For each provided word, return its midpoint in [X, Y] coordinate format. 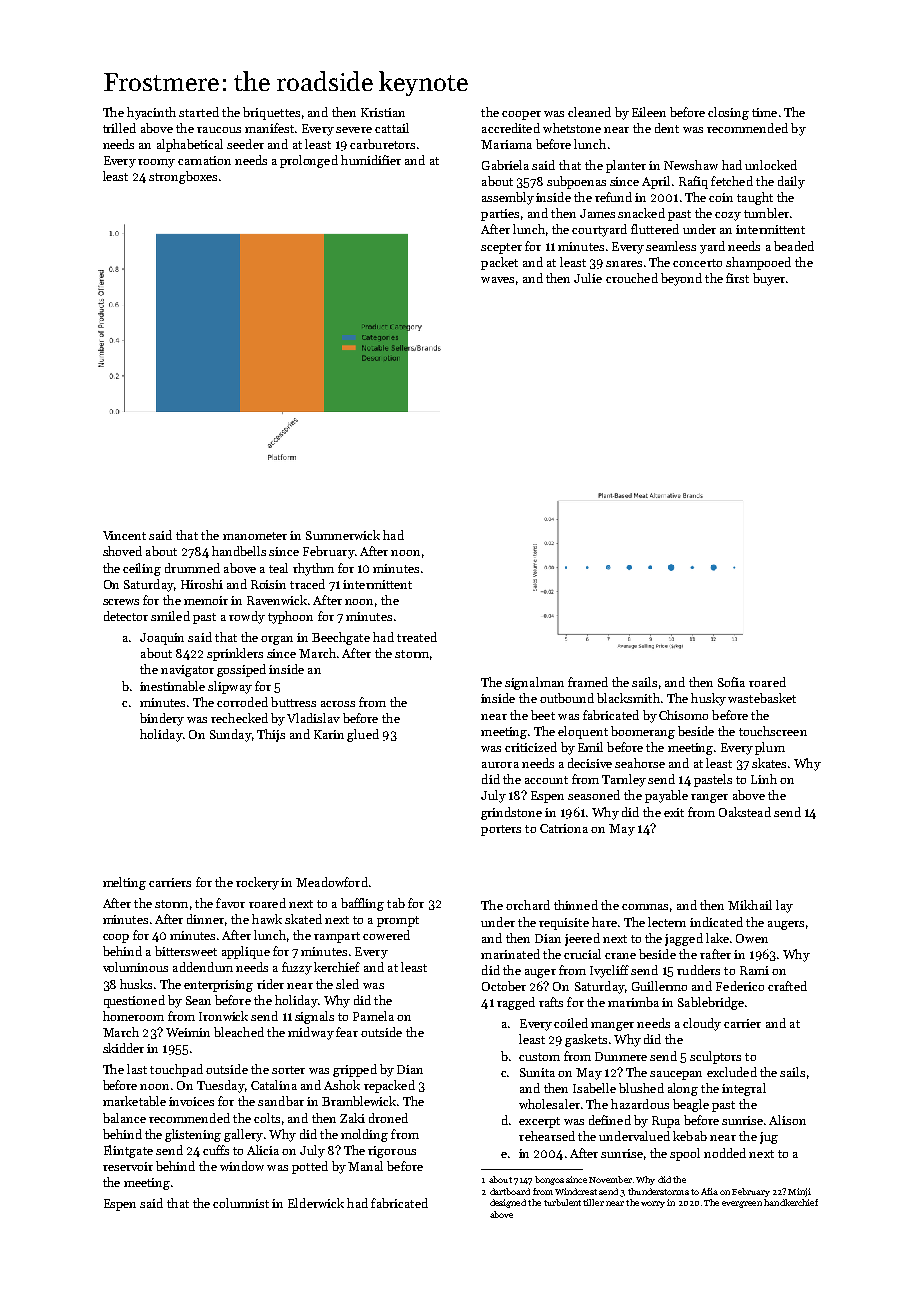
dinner [205, 919]
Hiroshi [202, 584]
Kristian [383, 112]
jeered [582, 939]
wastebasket [762, 698]
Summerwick [343, 535]
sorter [288, 1070]
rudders [698, 970]
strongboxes [183, 177]
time [764, 112]
